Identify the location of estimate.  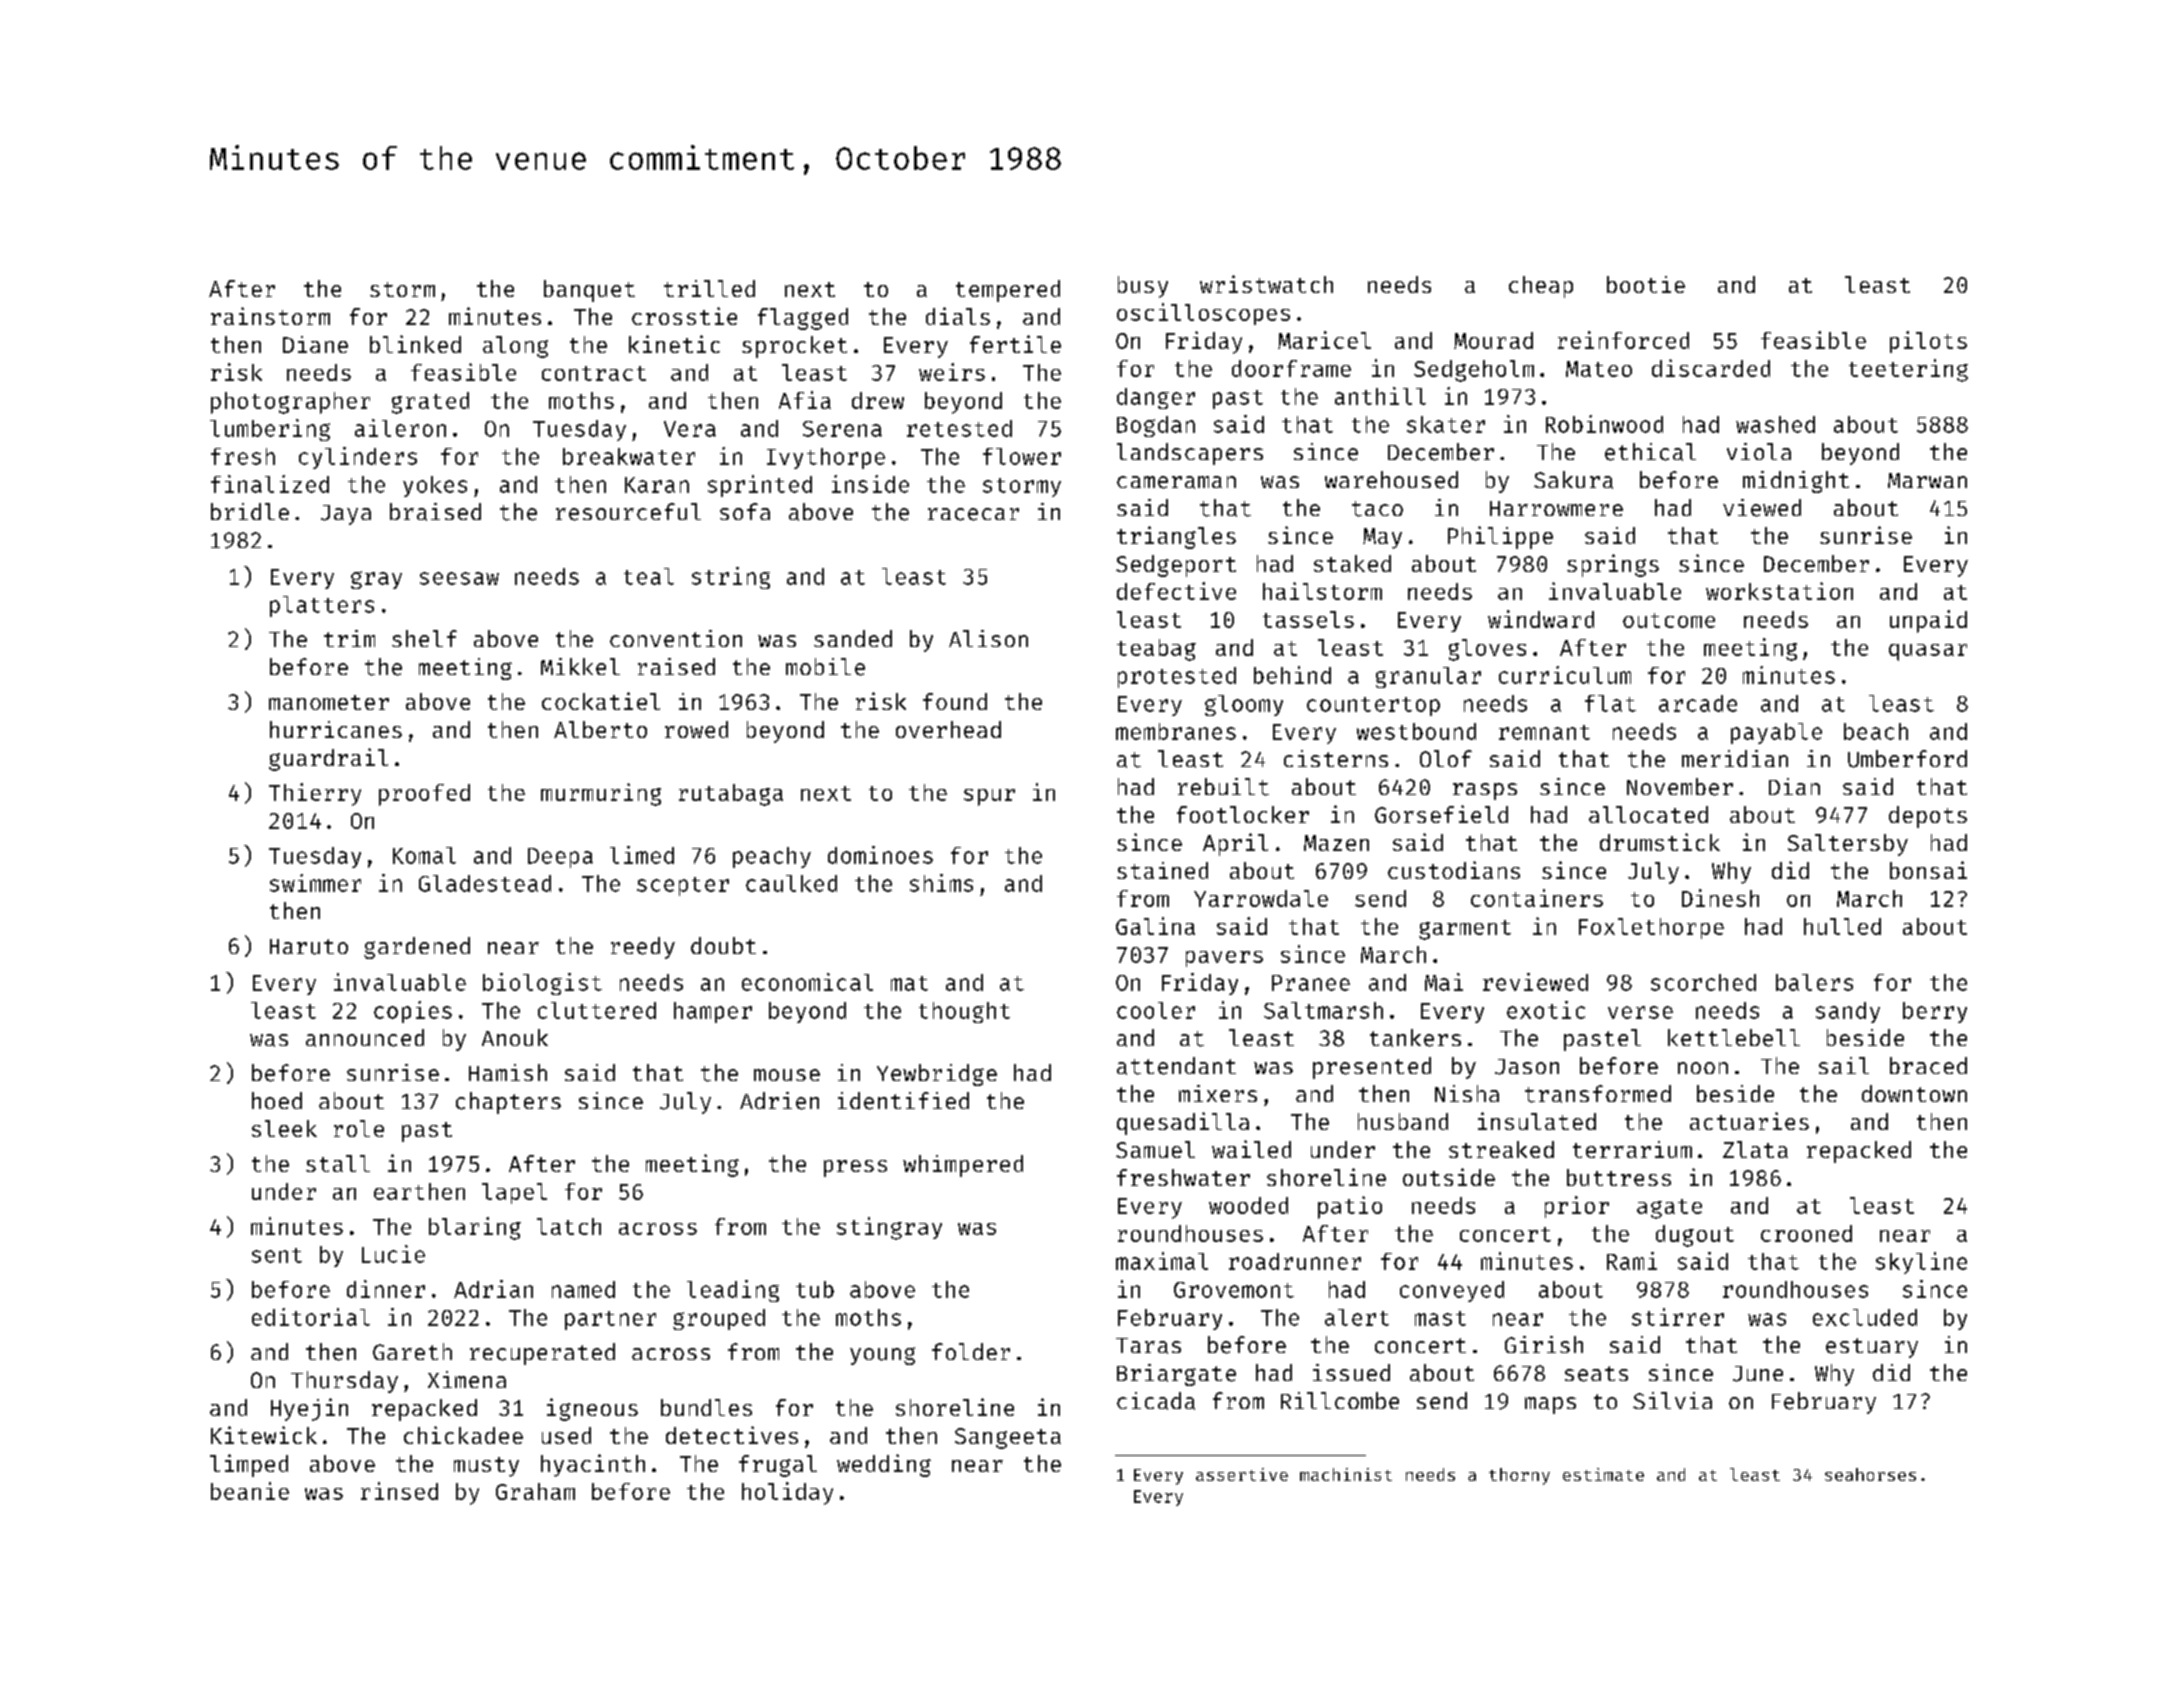
(1603, 1474).
